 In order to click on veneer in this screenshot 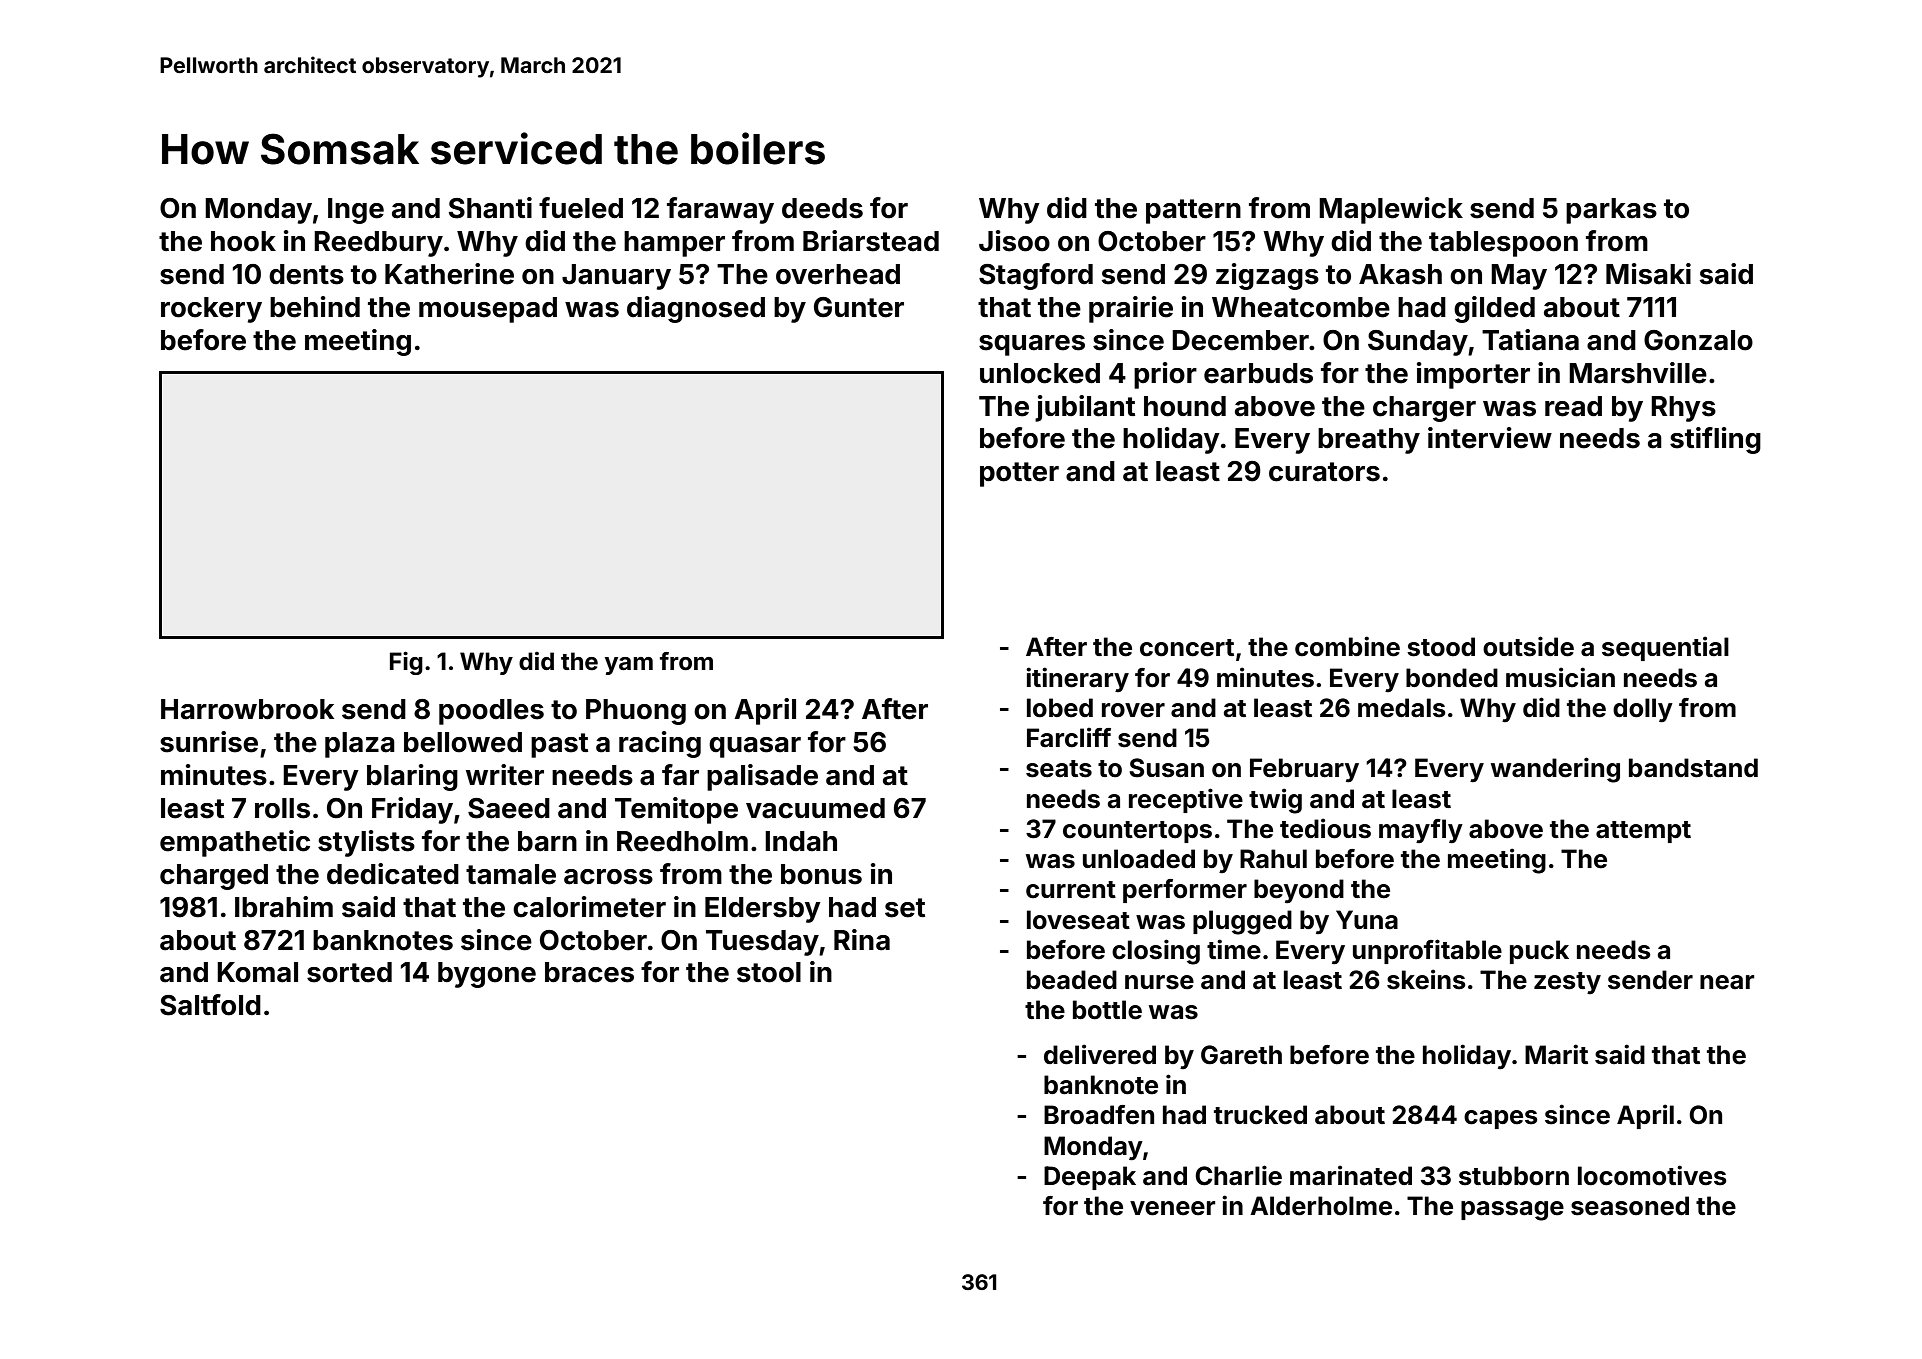, I will do `click(1172, 1208)`.
